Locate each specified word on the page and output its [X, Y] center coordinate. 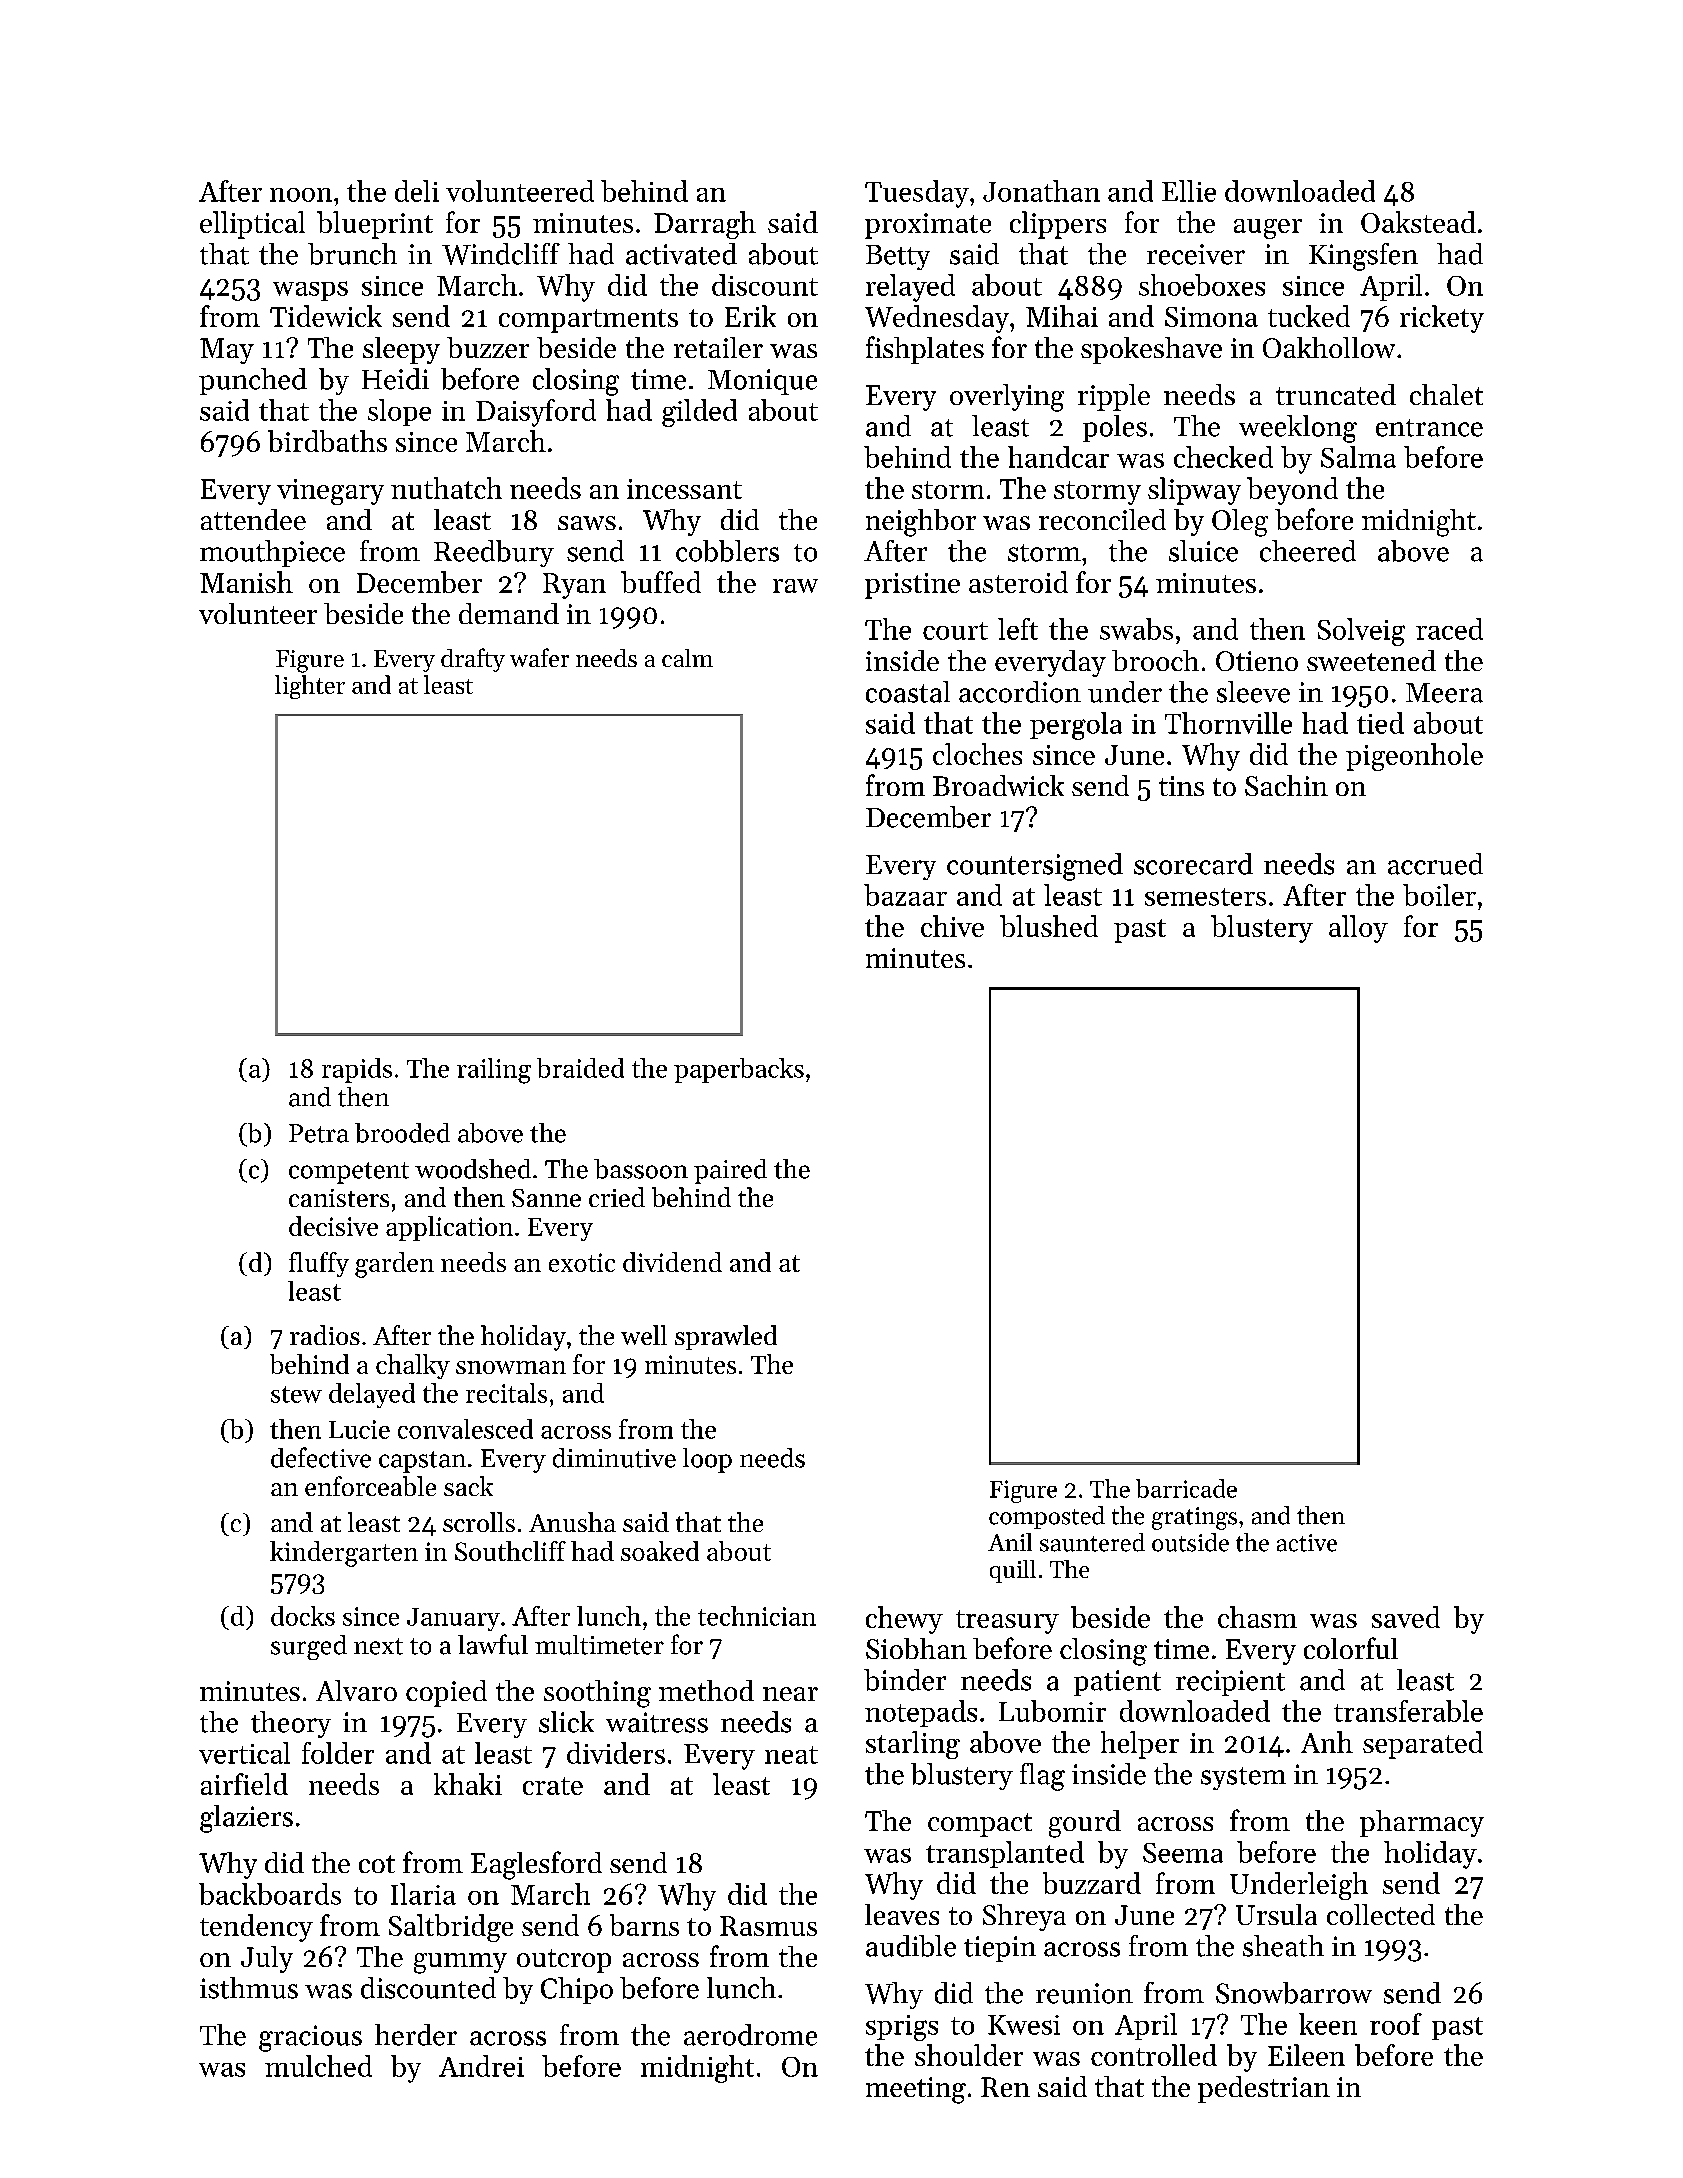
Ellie [1189, 191]
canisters [339, 1198]
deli [417, 191]
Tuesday [917, 194]
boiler [1439, 895]
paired [730, 1171]
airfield [244, 1784]
